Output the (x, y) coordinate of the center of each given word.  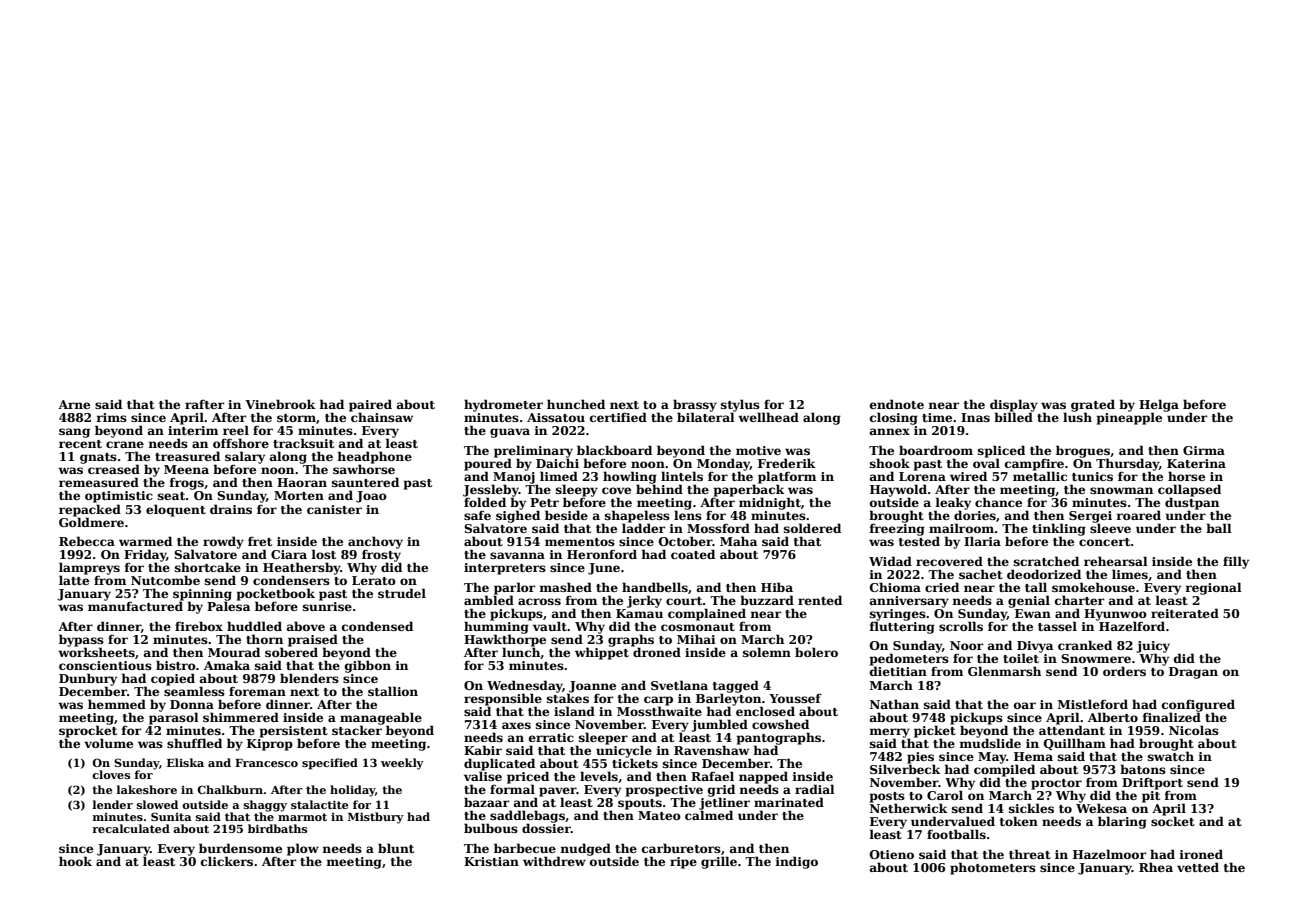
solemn (767, 652)
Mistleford (1093, 704)
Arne (74, 404)
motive (758, 450)
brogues (1083, 451)
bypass (81, 640)
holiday (352, 791)
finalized (1171, 717)
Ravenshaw (711, 750)
